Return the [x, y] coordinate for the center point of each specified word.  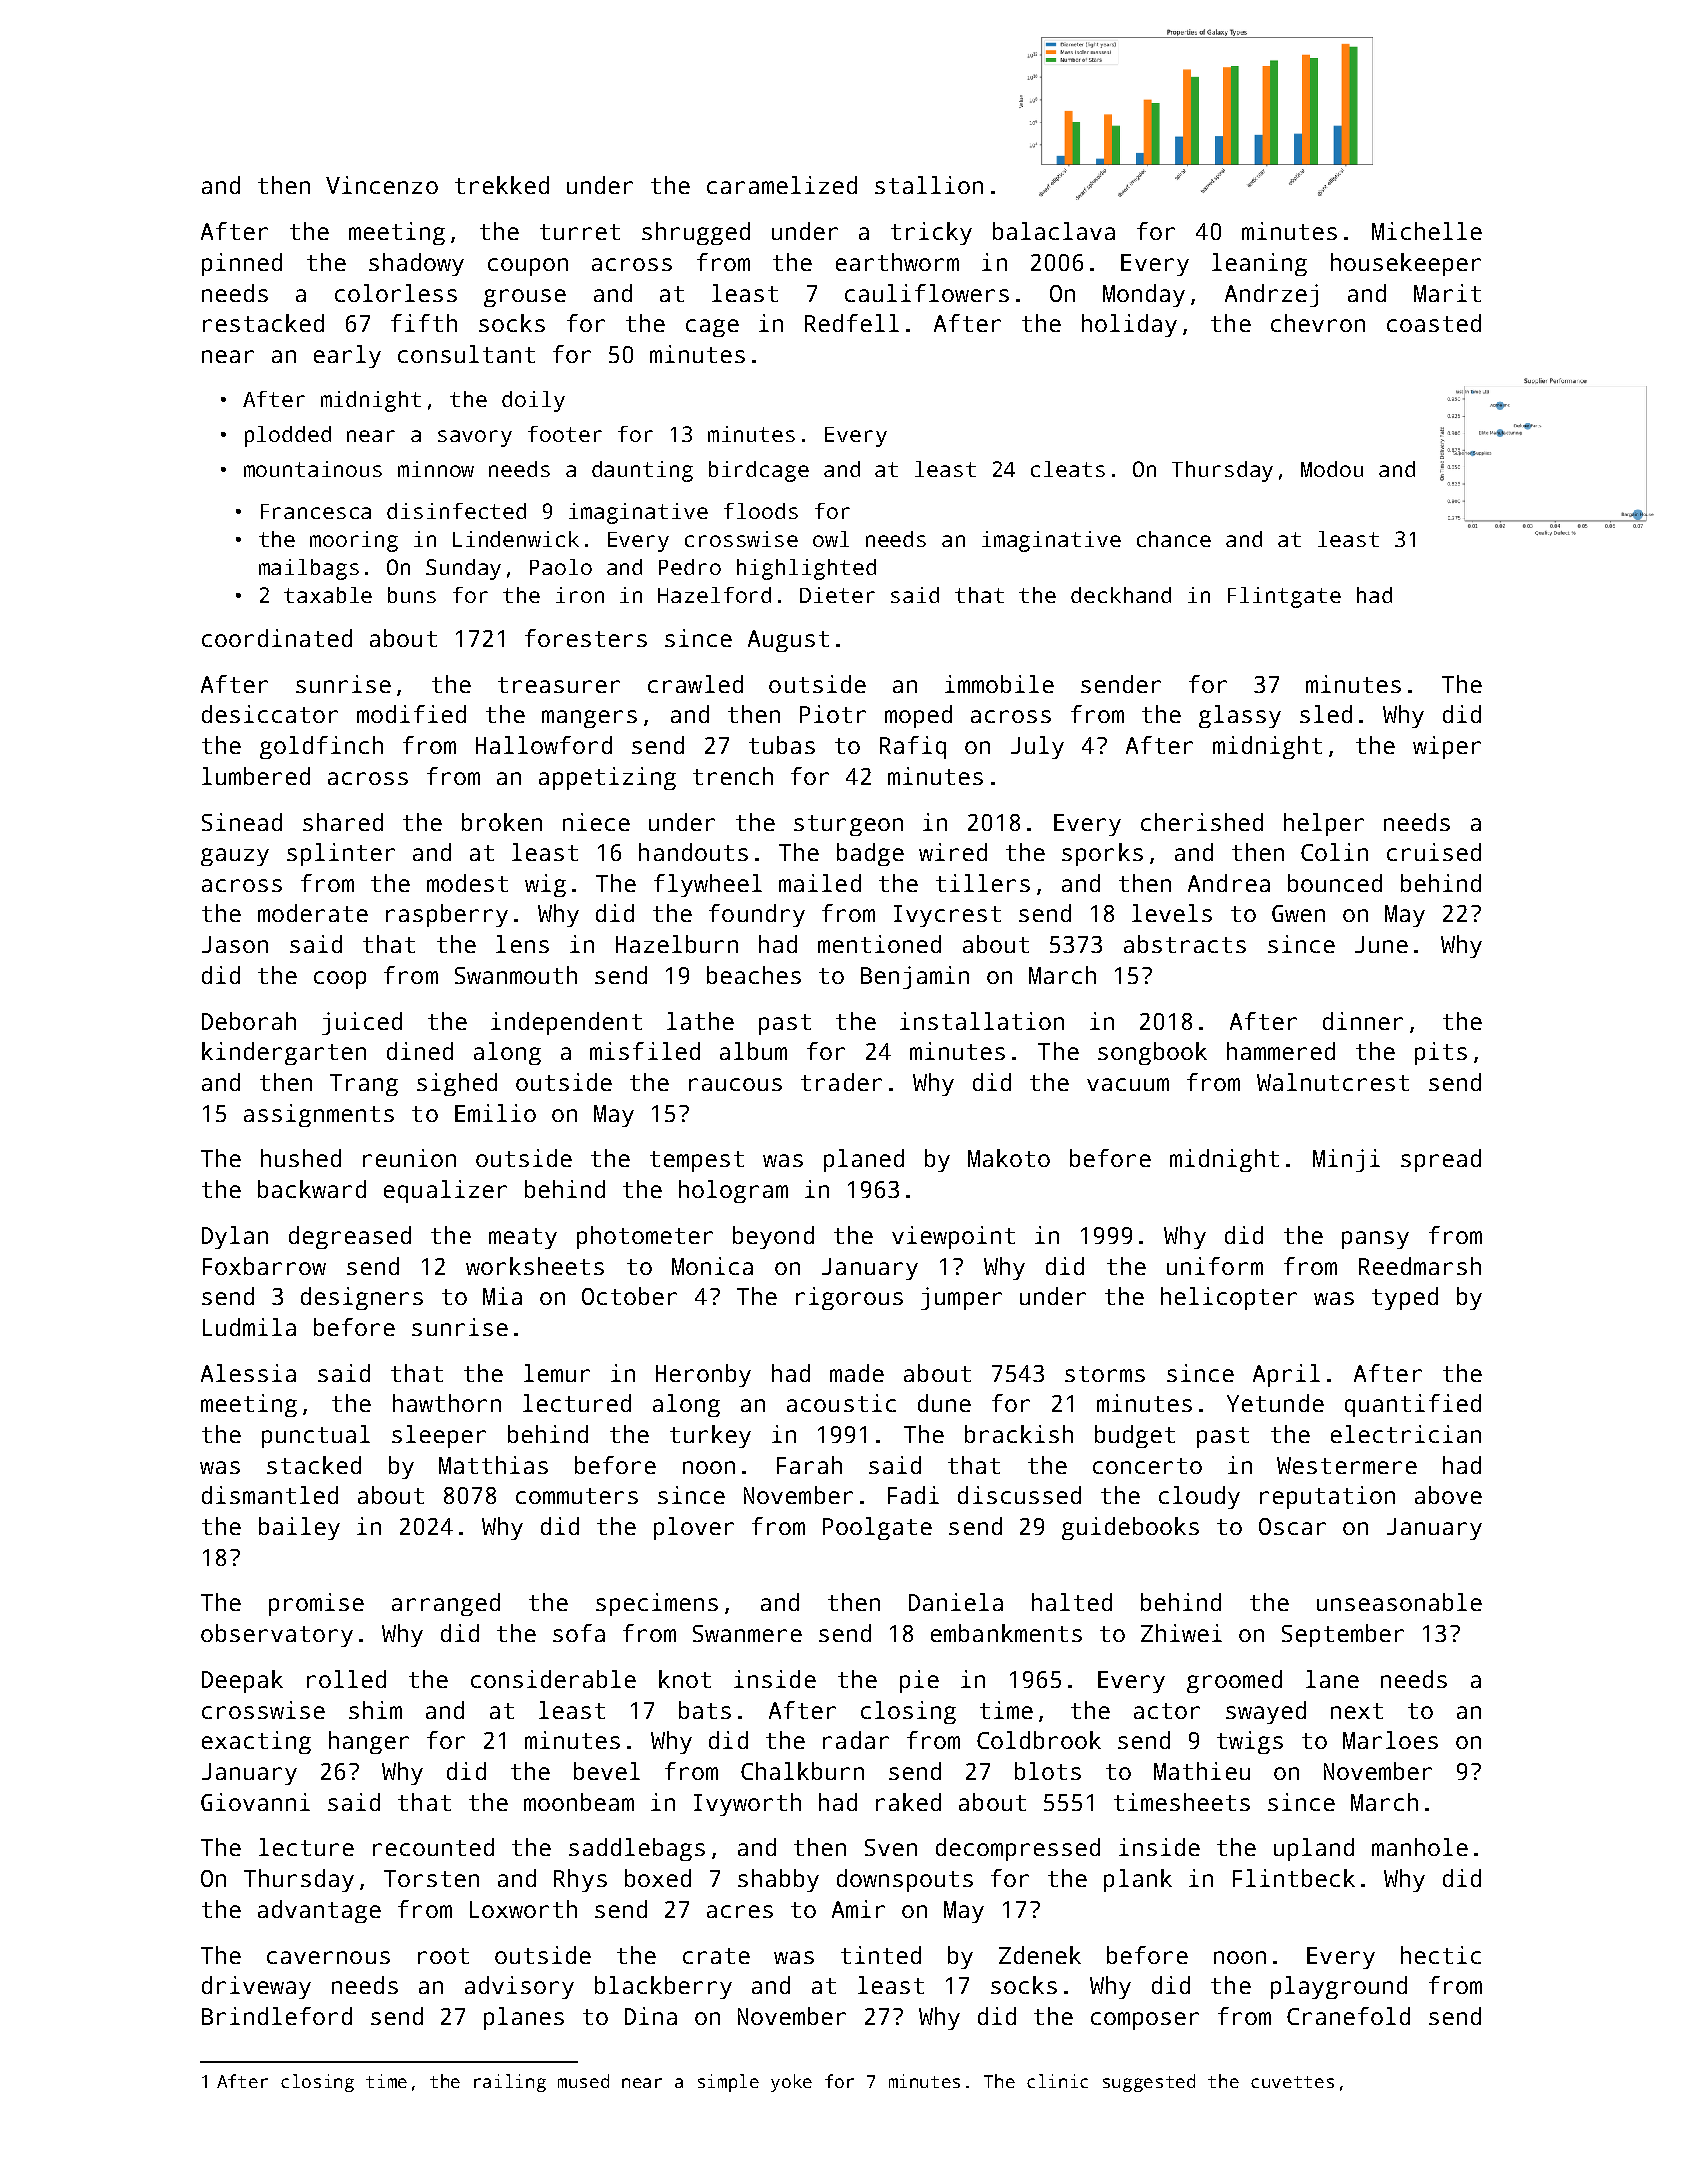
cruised [1434, 852]
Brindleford [277, 2016]
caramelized [782, 185]
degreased [350, 1237]
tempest [697, 1161]
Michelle [1427, 231]
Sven [891, 1847]
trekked [502, 185]
